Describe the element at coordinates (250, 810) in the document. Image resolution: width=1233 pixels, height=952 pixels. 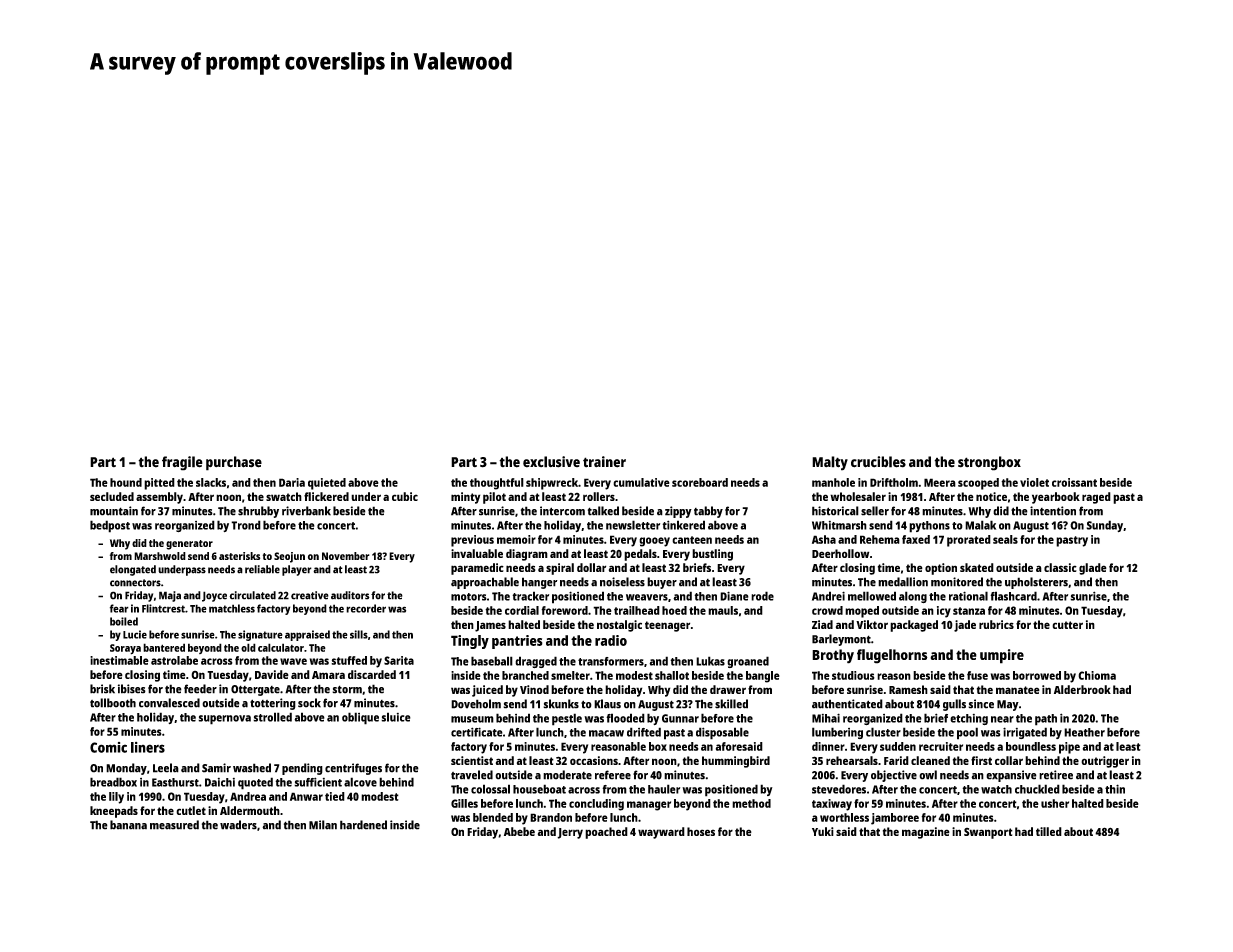
I see `Aldermouth` at that location.
